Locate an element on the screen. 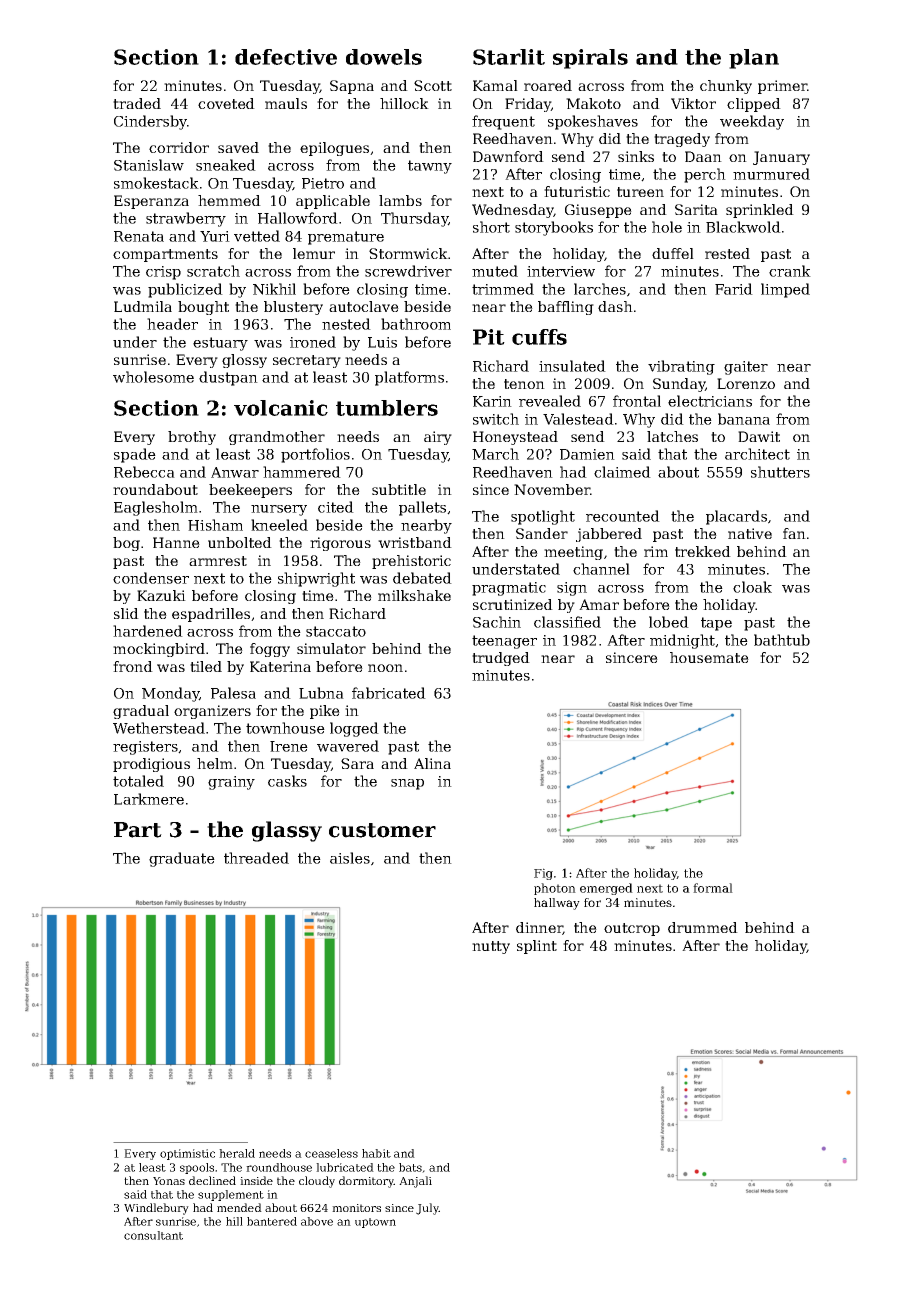 Image resolution: width=924 pixels, height=1308 pixels. Starlit is located at coordinates (509, 57).
